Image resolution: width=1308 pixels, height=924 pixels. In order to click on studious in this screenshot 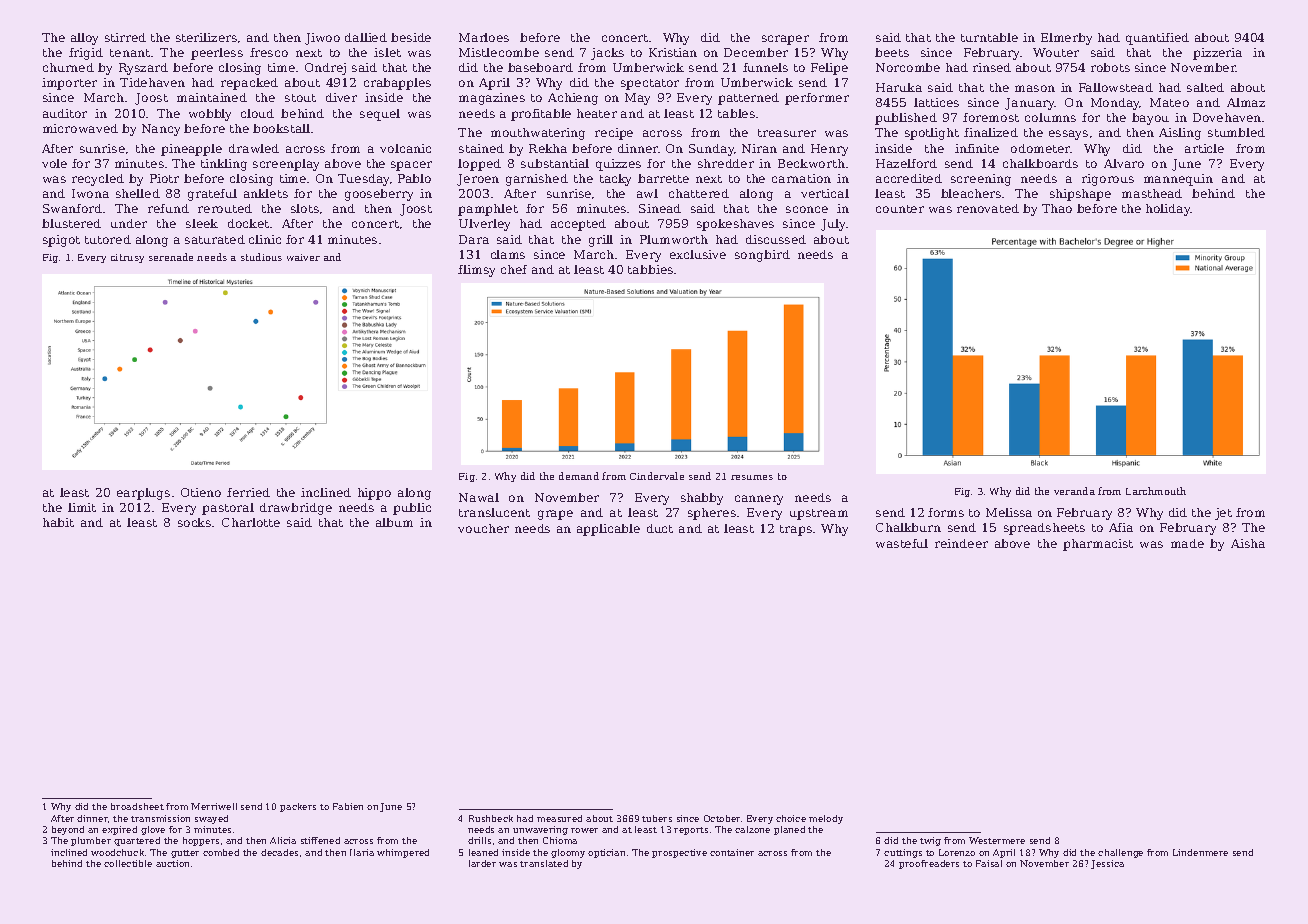, I will do `click(261, 257)`.
